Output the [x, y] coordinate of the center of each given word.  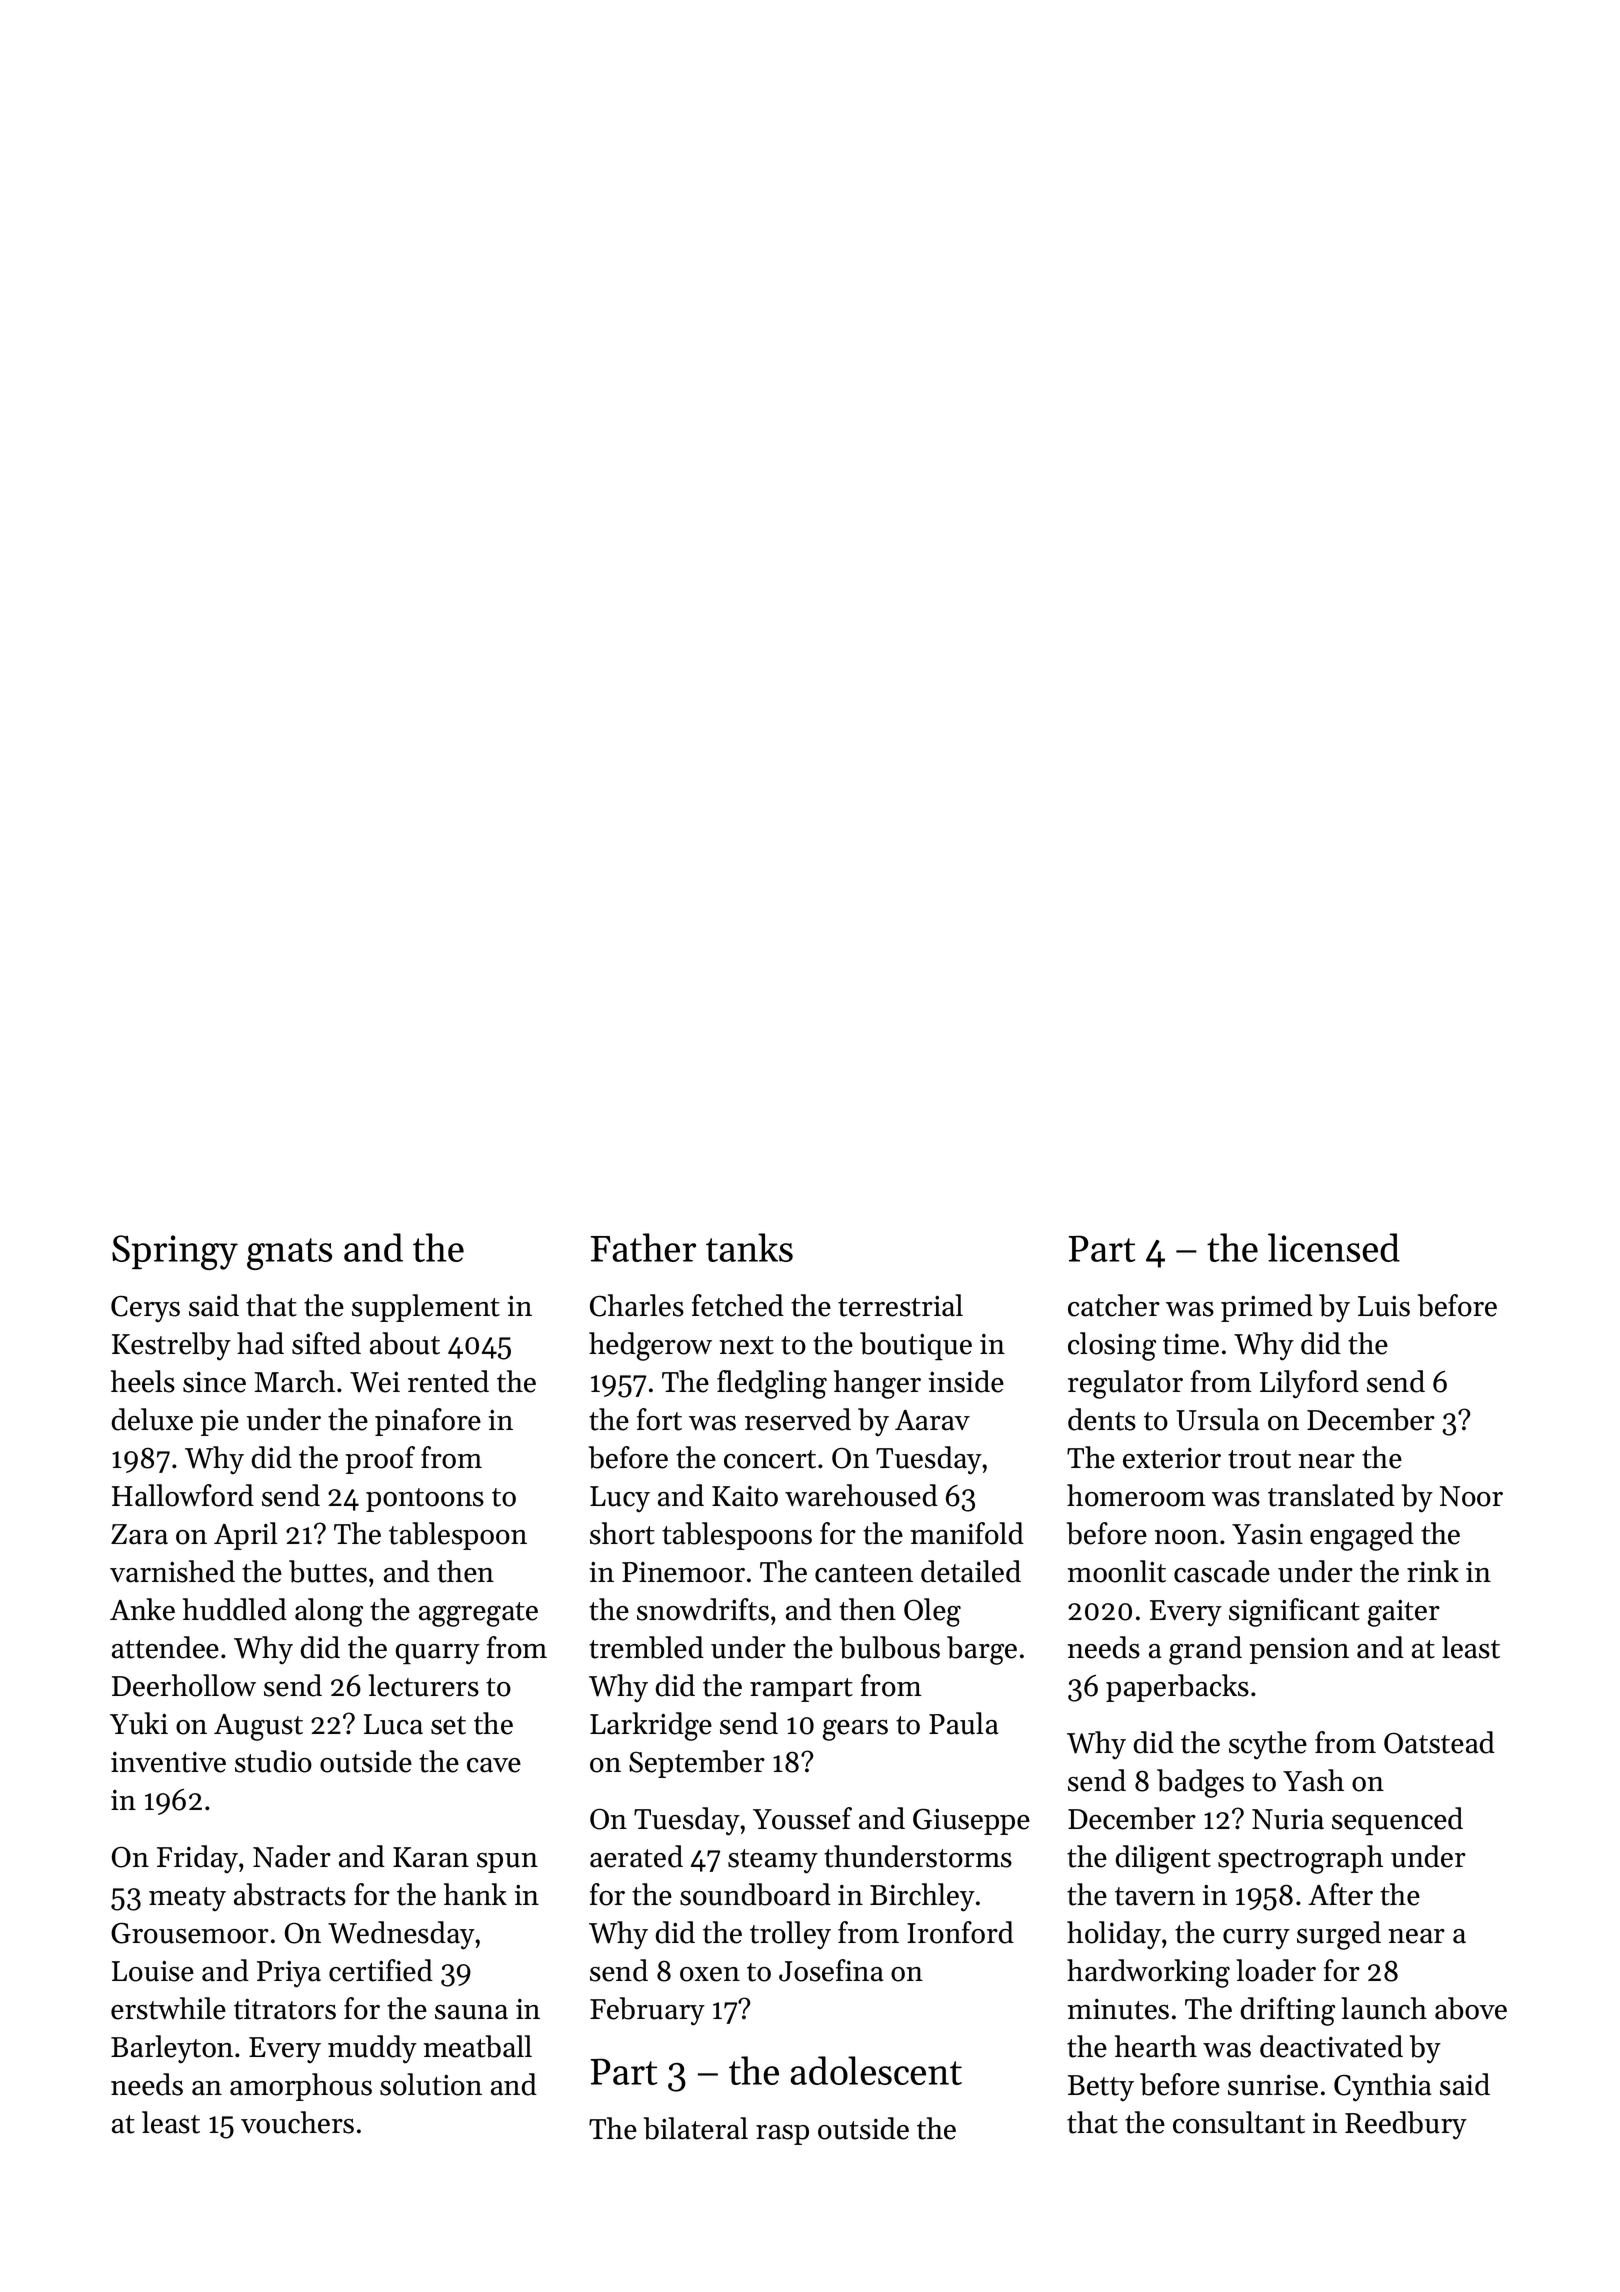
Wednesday [402, 1935]
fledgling [772, 1384]
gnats [289, 1254]
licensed [1334, 1247]
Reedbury [1406, 2125]
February [647, 2011]
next [746, 1345]
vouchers [297, 2122]
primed [1267, 1308]
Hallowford [183, 1495]
